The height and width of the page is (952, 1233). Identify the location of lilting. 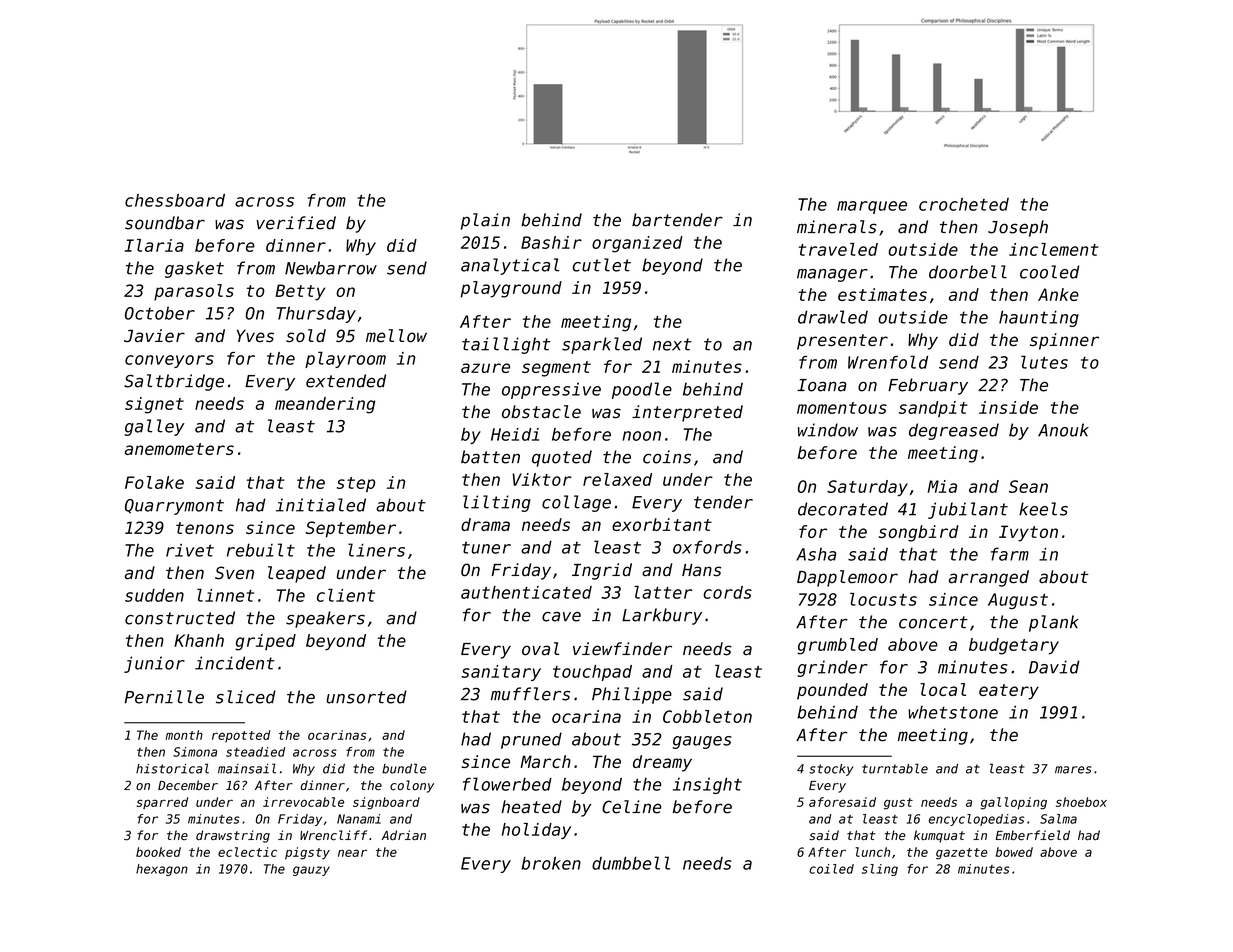
(497, 503).
